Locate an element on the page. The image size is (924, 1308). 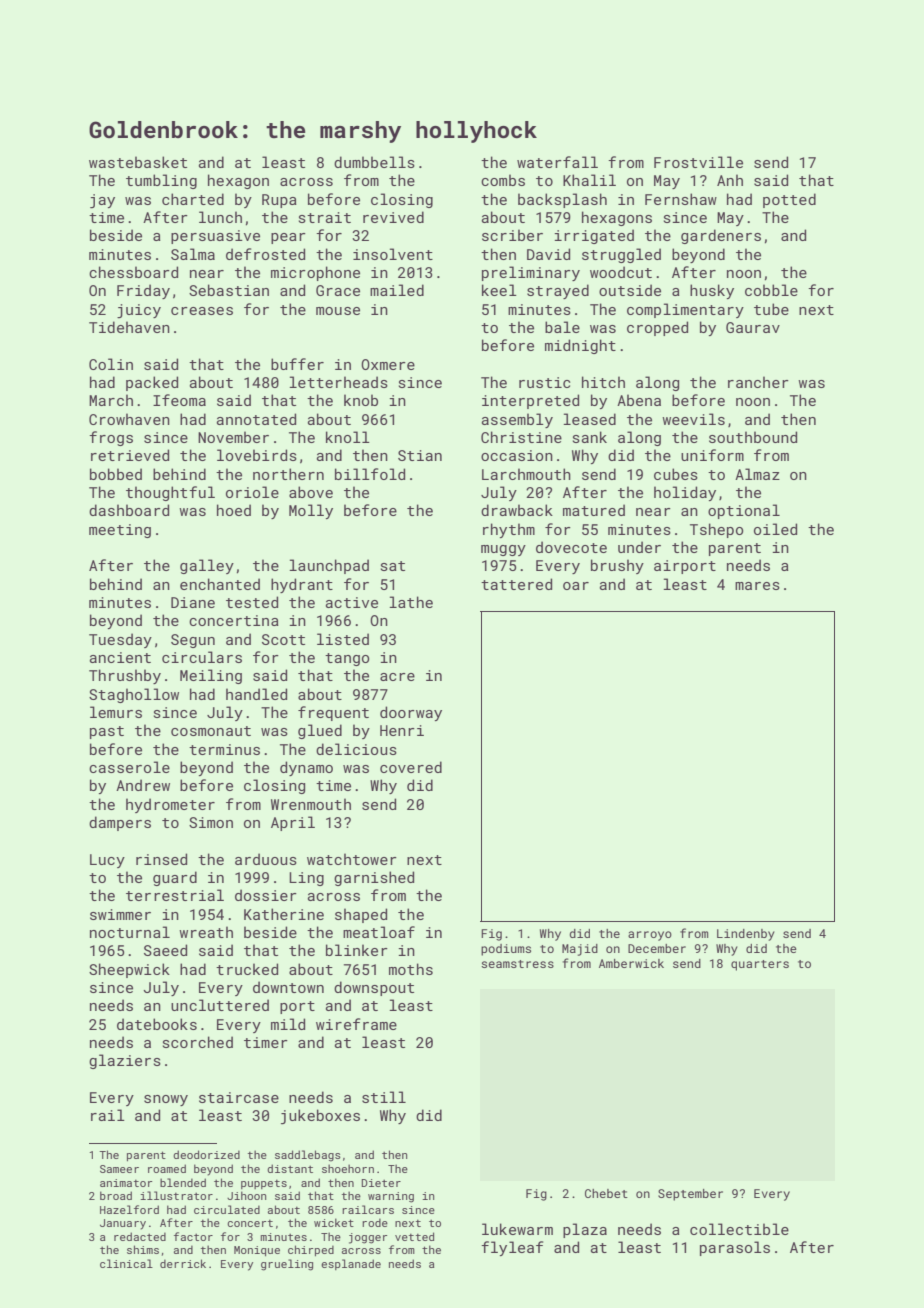
cobble is located at coordinates (771, 290).
